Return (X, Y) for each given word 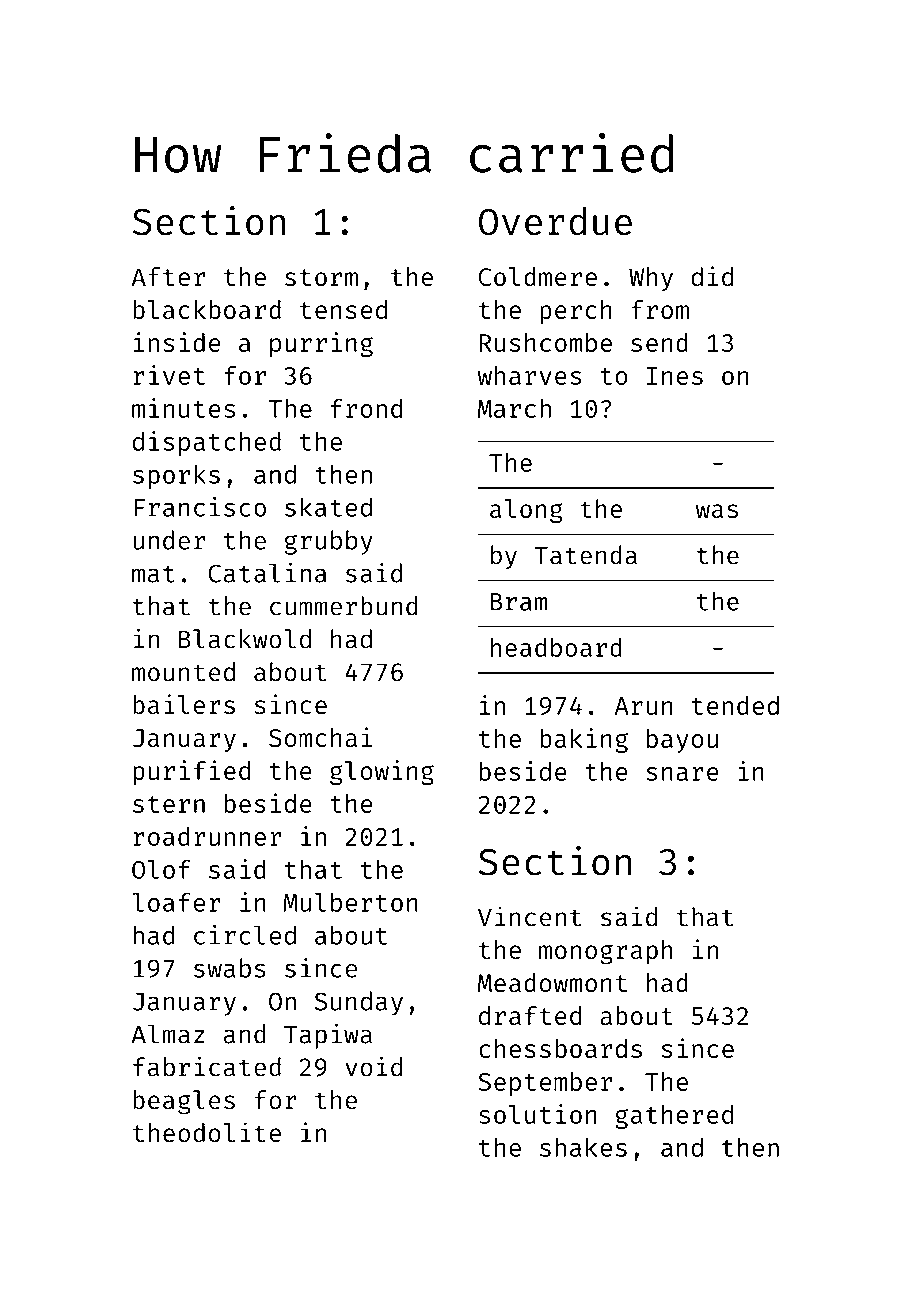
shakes (583, 1147)
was (717, 511)
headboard (556, 647)
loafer (176, 902)
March (514, 408)
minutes (183, 408)
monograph (606, 952)
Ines (675, 376)
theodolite (207, 1132)
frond (366, 408)
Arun (643, 706)
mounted (183, 672)
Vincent (530, 916)
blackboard (207, 309)
